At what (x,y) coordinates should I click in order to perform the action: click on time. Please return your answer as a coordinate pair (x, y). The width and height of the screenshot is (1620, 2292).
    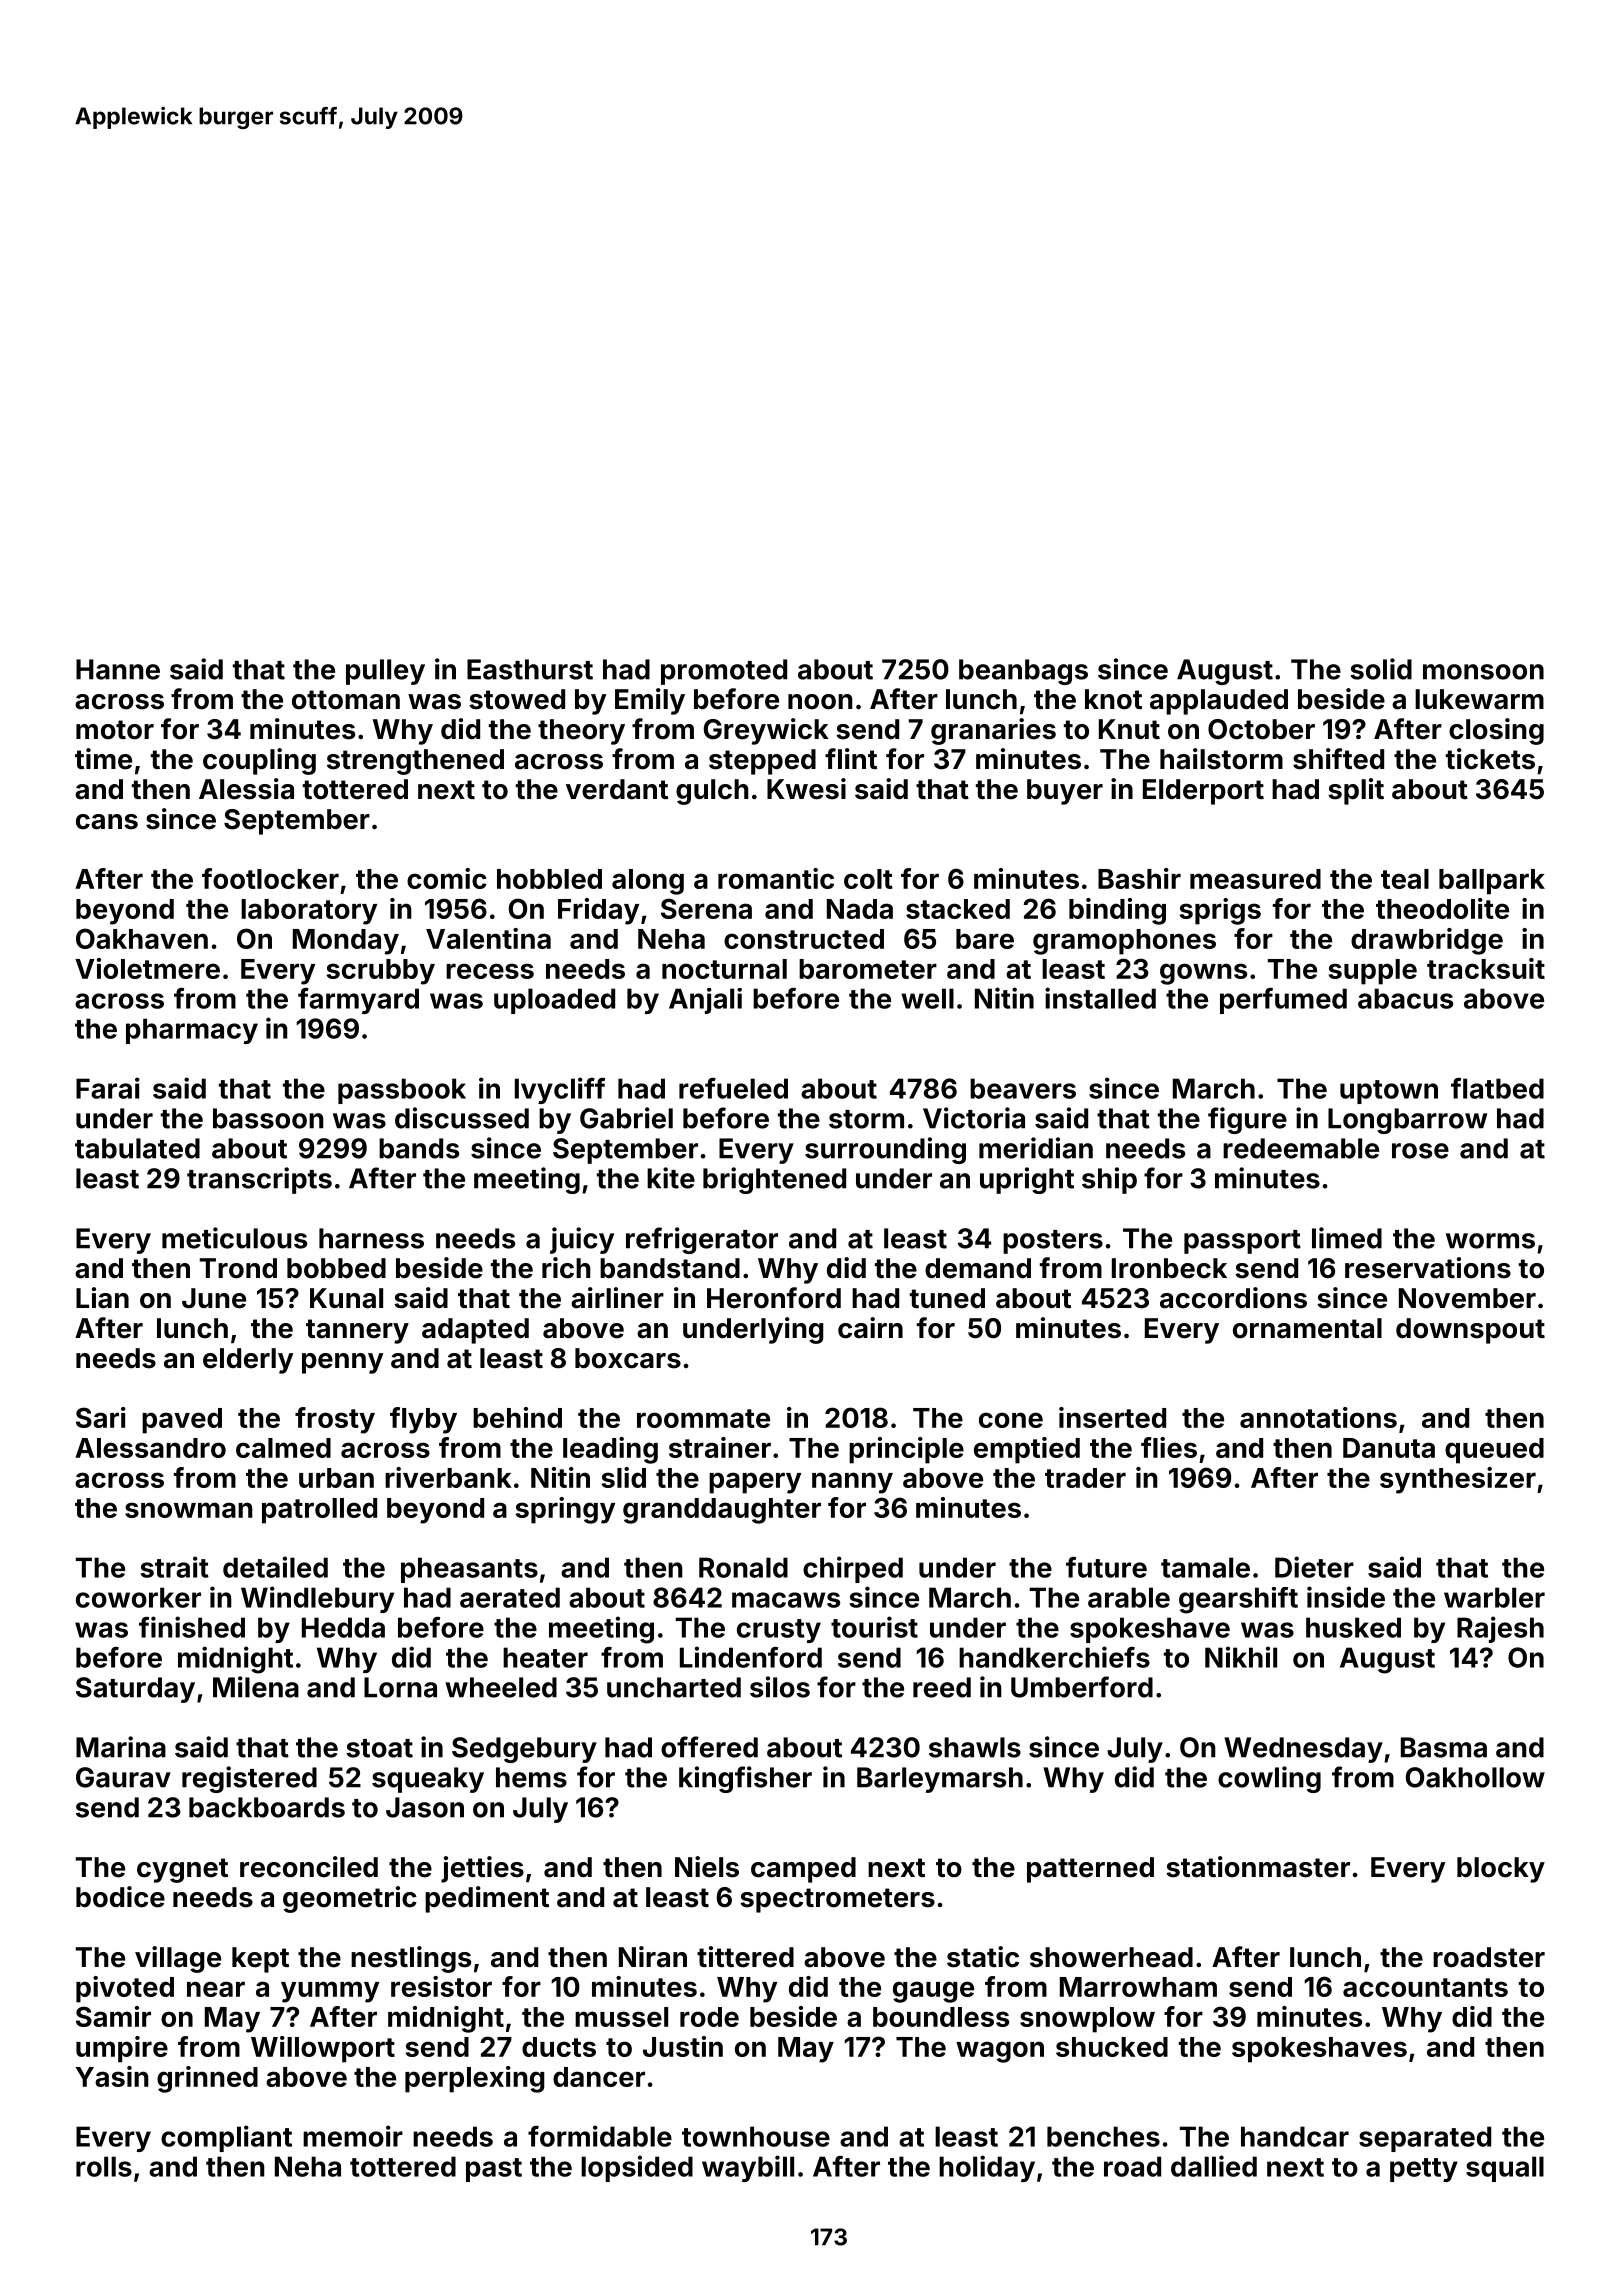
    Looking at the image, I should click on (103, 759).
